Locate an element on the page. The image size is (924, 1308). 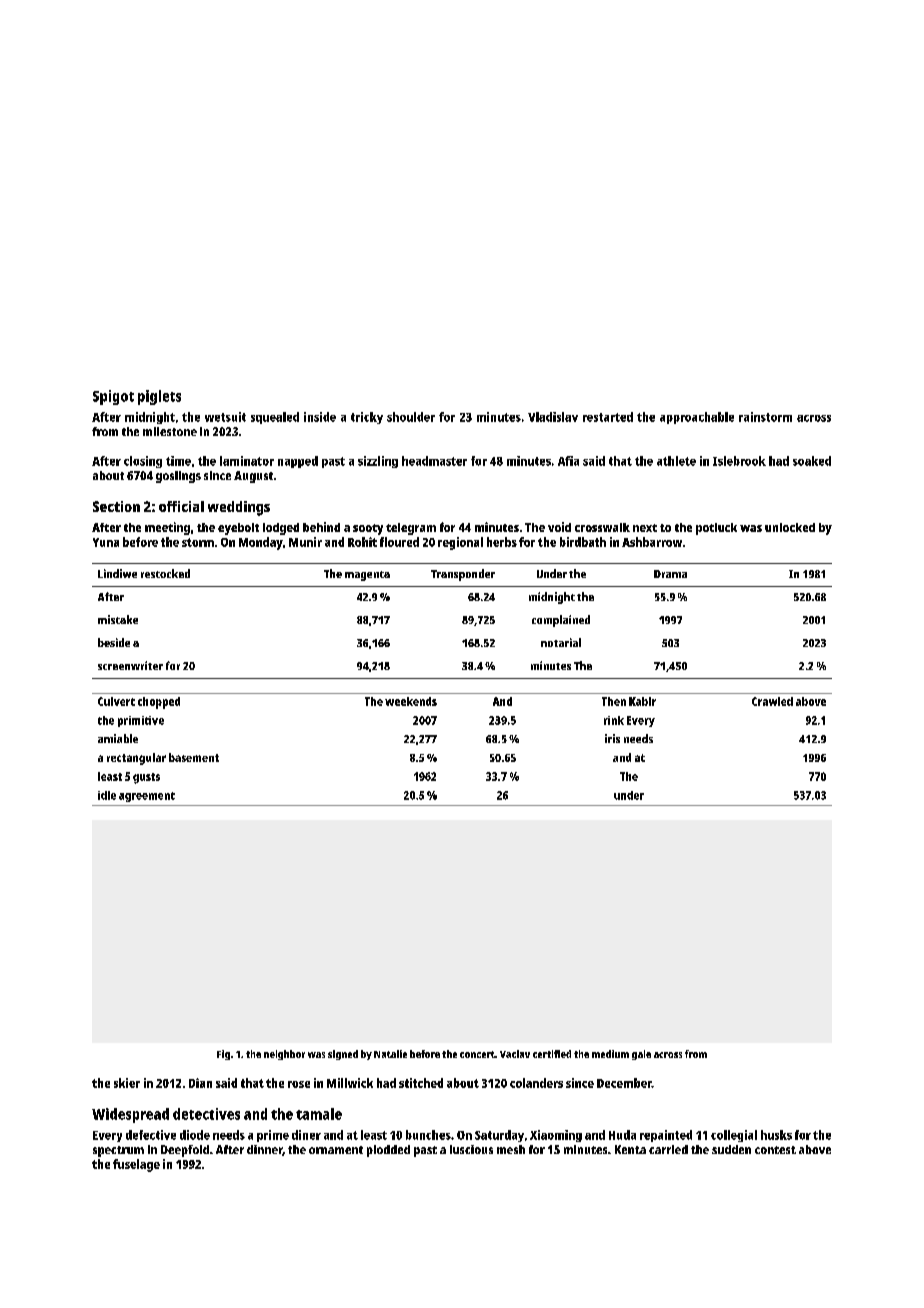
laminator is located at coordinates (247, 461).
